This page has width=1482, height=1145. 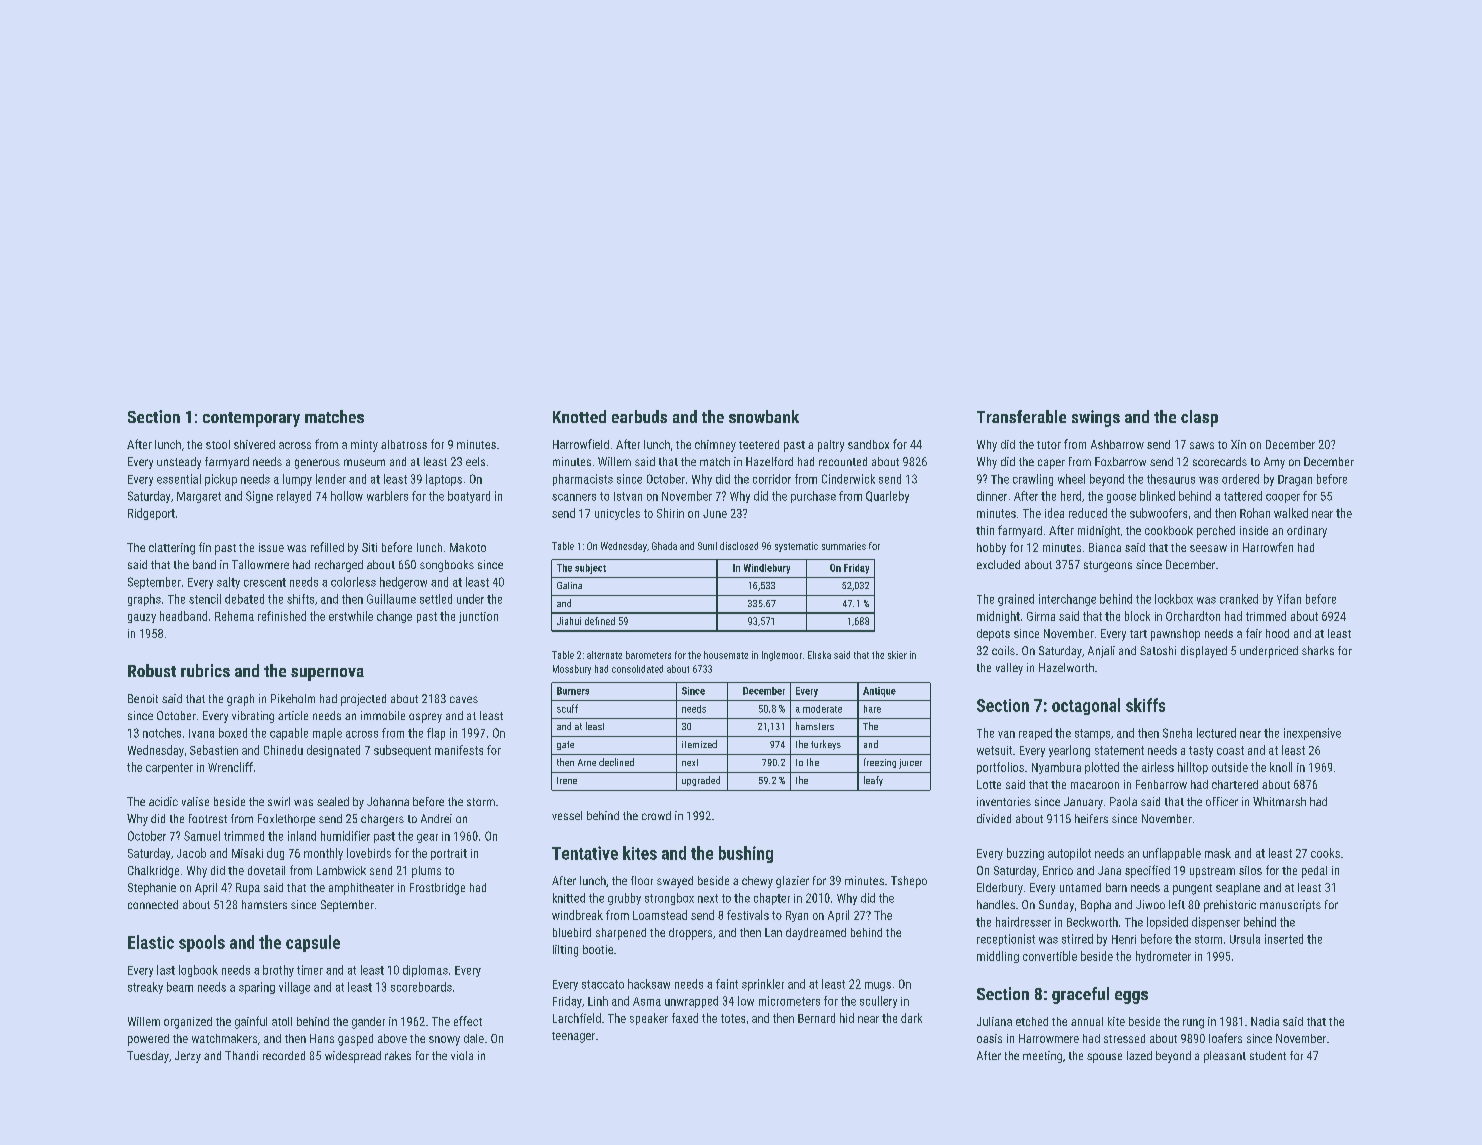 What do you see at coordinates (1199, 418) in the page?
I see `clasp` at bounding box center [1199, 418].
